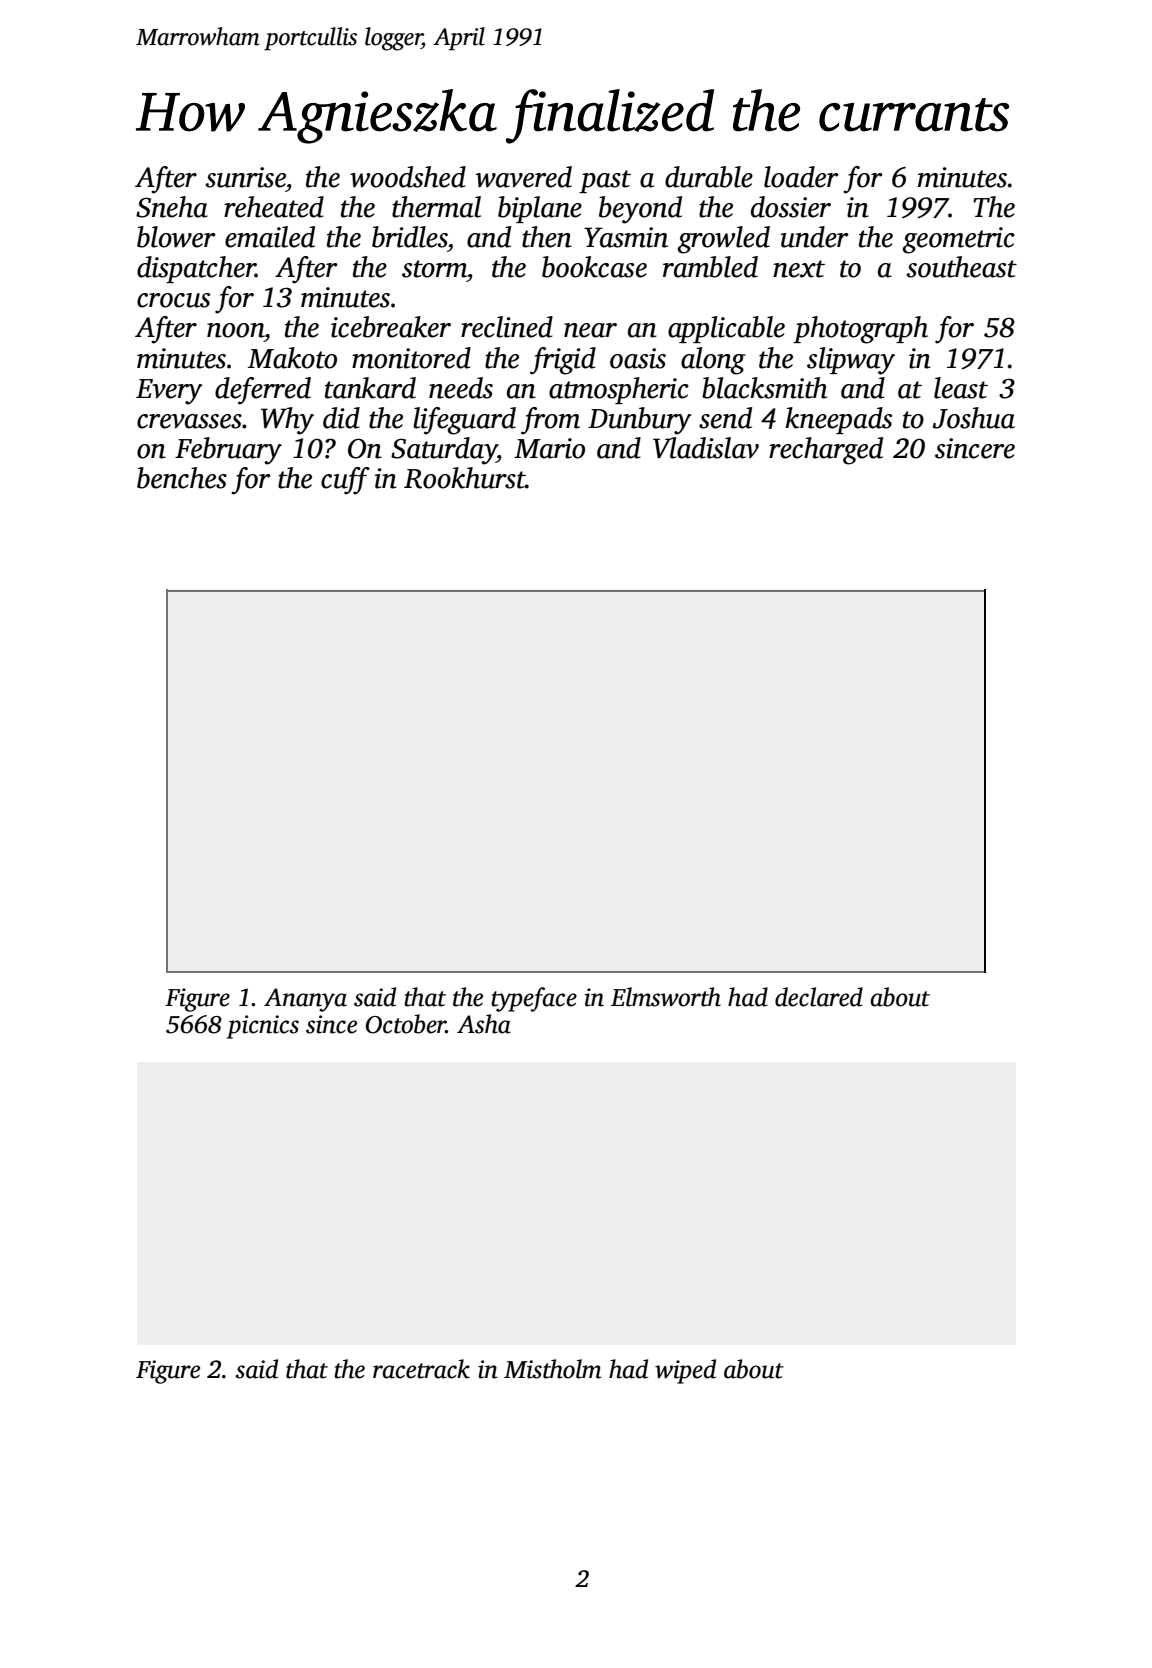  I want to click on loader, so click(801, 177).
